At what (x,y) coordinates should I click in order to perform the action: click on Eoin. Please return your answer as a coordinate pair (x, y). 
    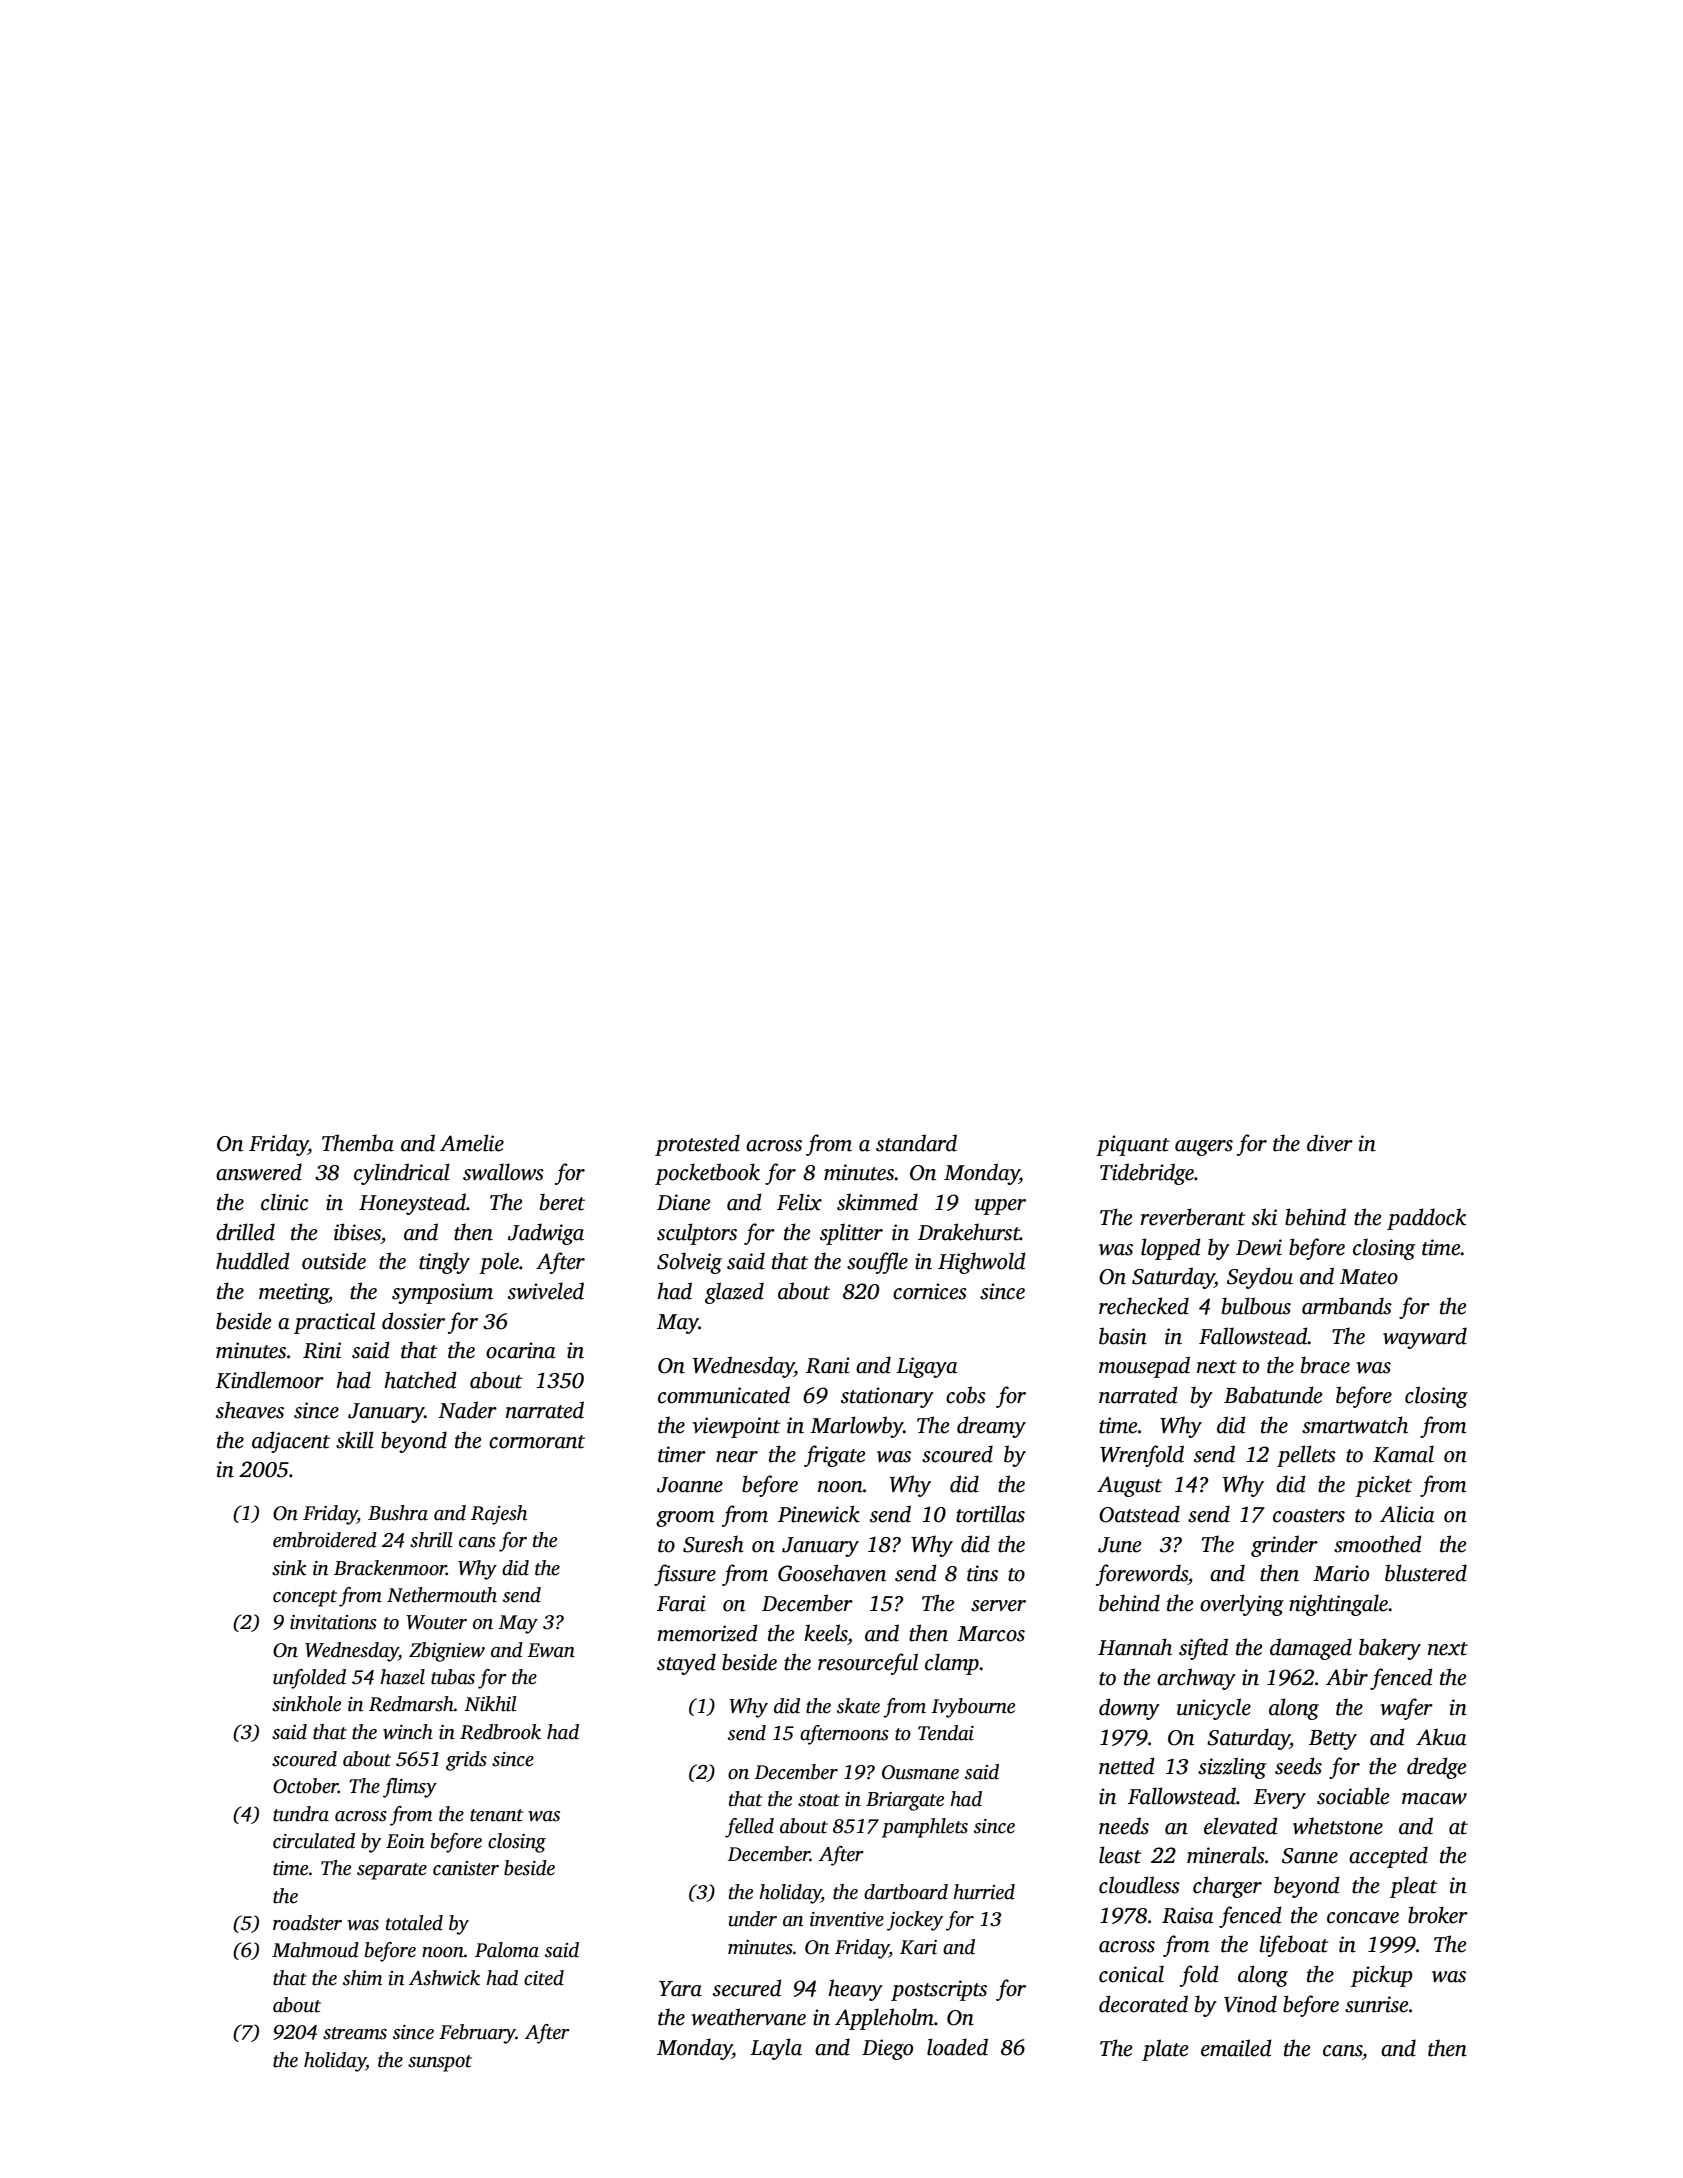
    Looking at the image, I should click on (405, 1841).
